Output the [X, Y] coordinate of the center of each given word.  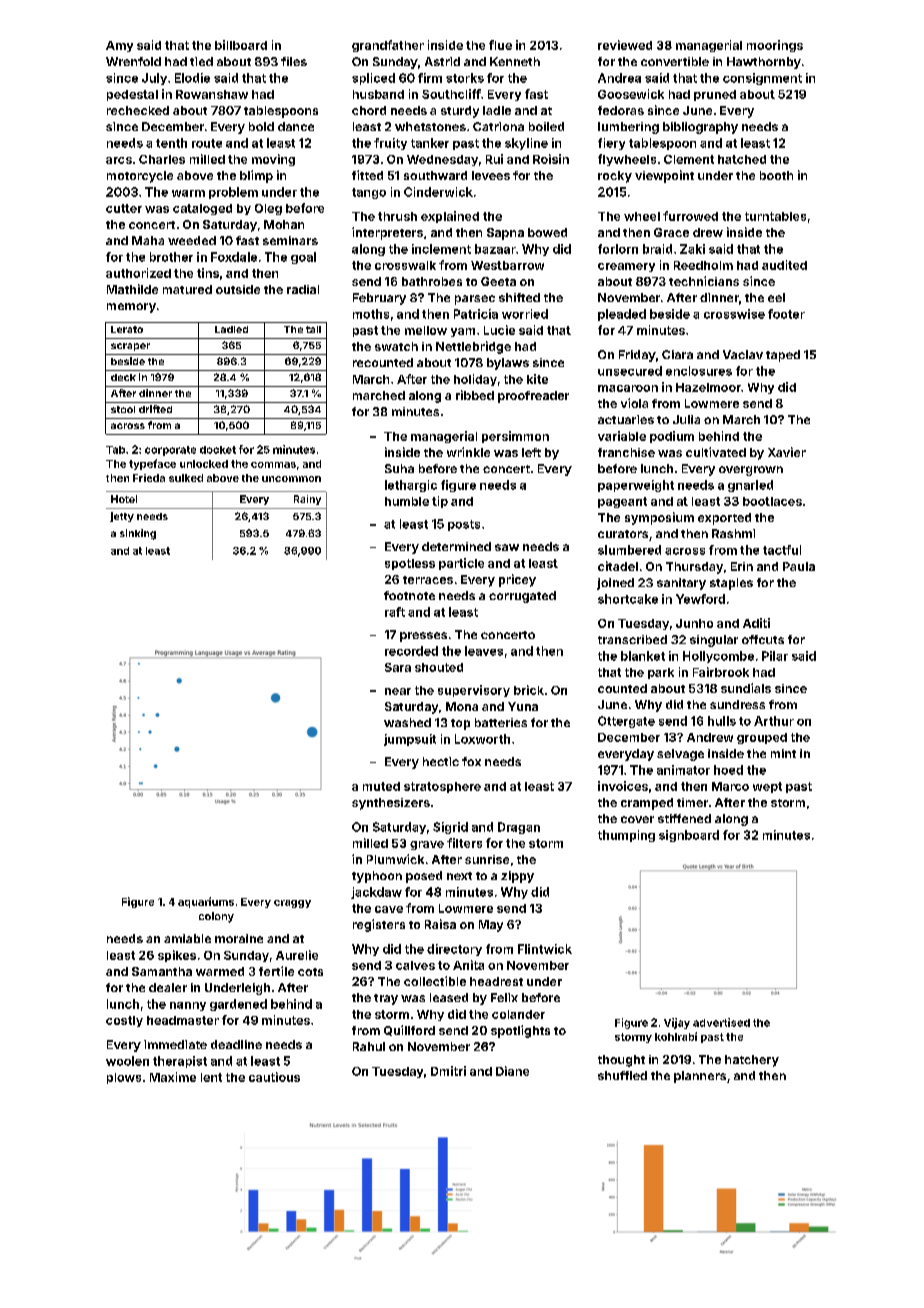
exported [724, 519]
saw [507, 547]
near [398, 691]
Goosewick [631, 94]
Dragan [519, 828]
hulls [722, 721]
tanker [430, 143]
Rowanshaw [212, 94]
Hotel [124, 499]
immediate [175, 1044]
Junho [694, 623]
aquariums [206, 902]
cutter [124, 208]
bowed [547, 232]
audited [784, 265]
